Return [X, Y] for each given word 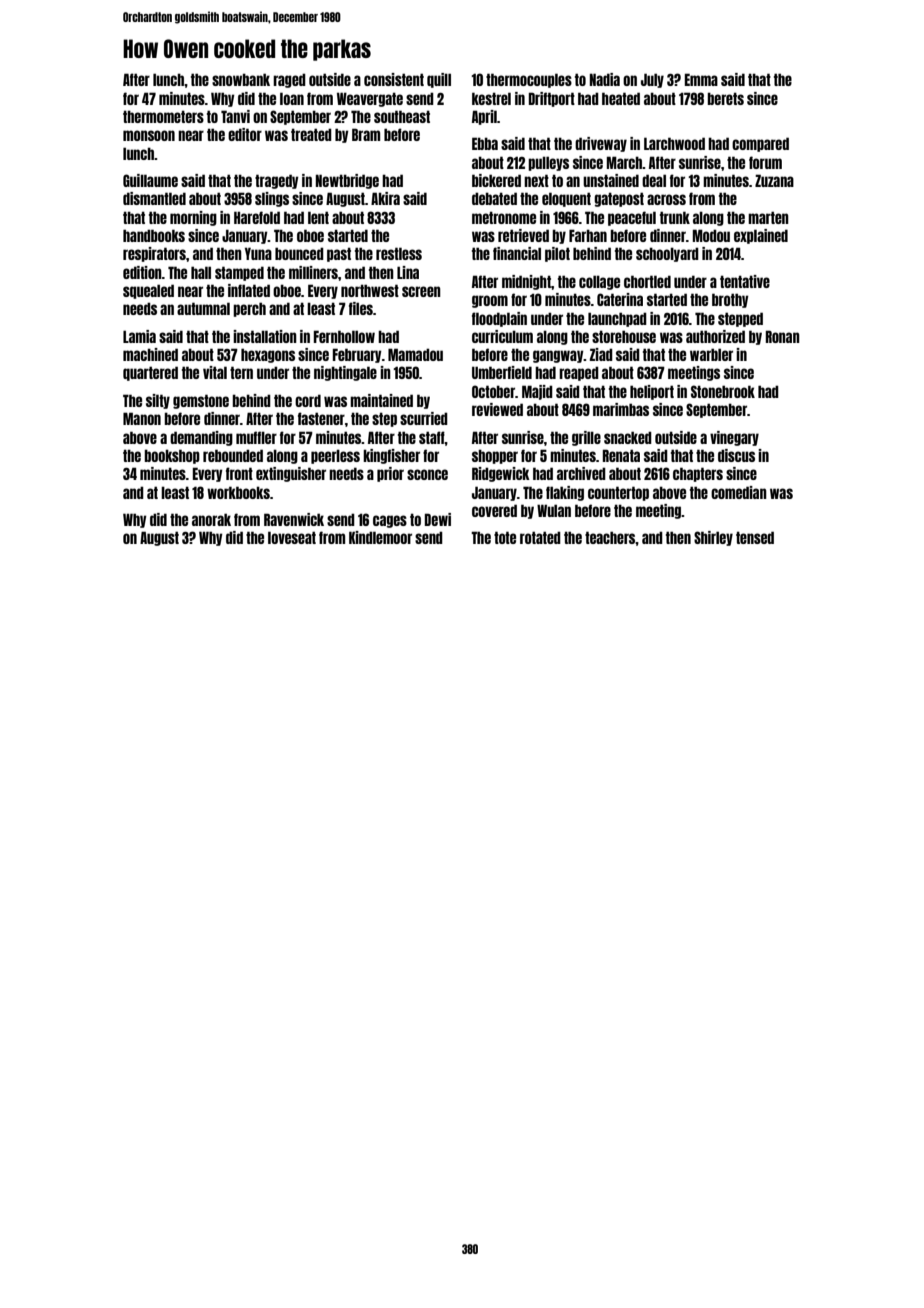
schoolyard [667, 254]
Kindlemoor [380, 537]
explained [761, 236]
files [361, 308]
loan [292, 98]
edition [142, 272]
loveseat [292, 537]
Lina [408, 272]
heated [621, 98]
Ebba [485, 143]
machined [150, 354]
